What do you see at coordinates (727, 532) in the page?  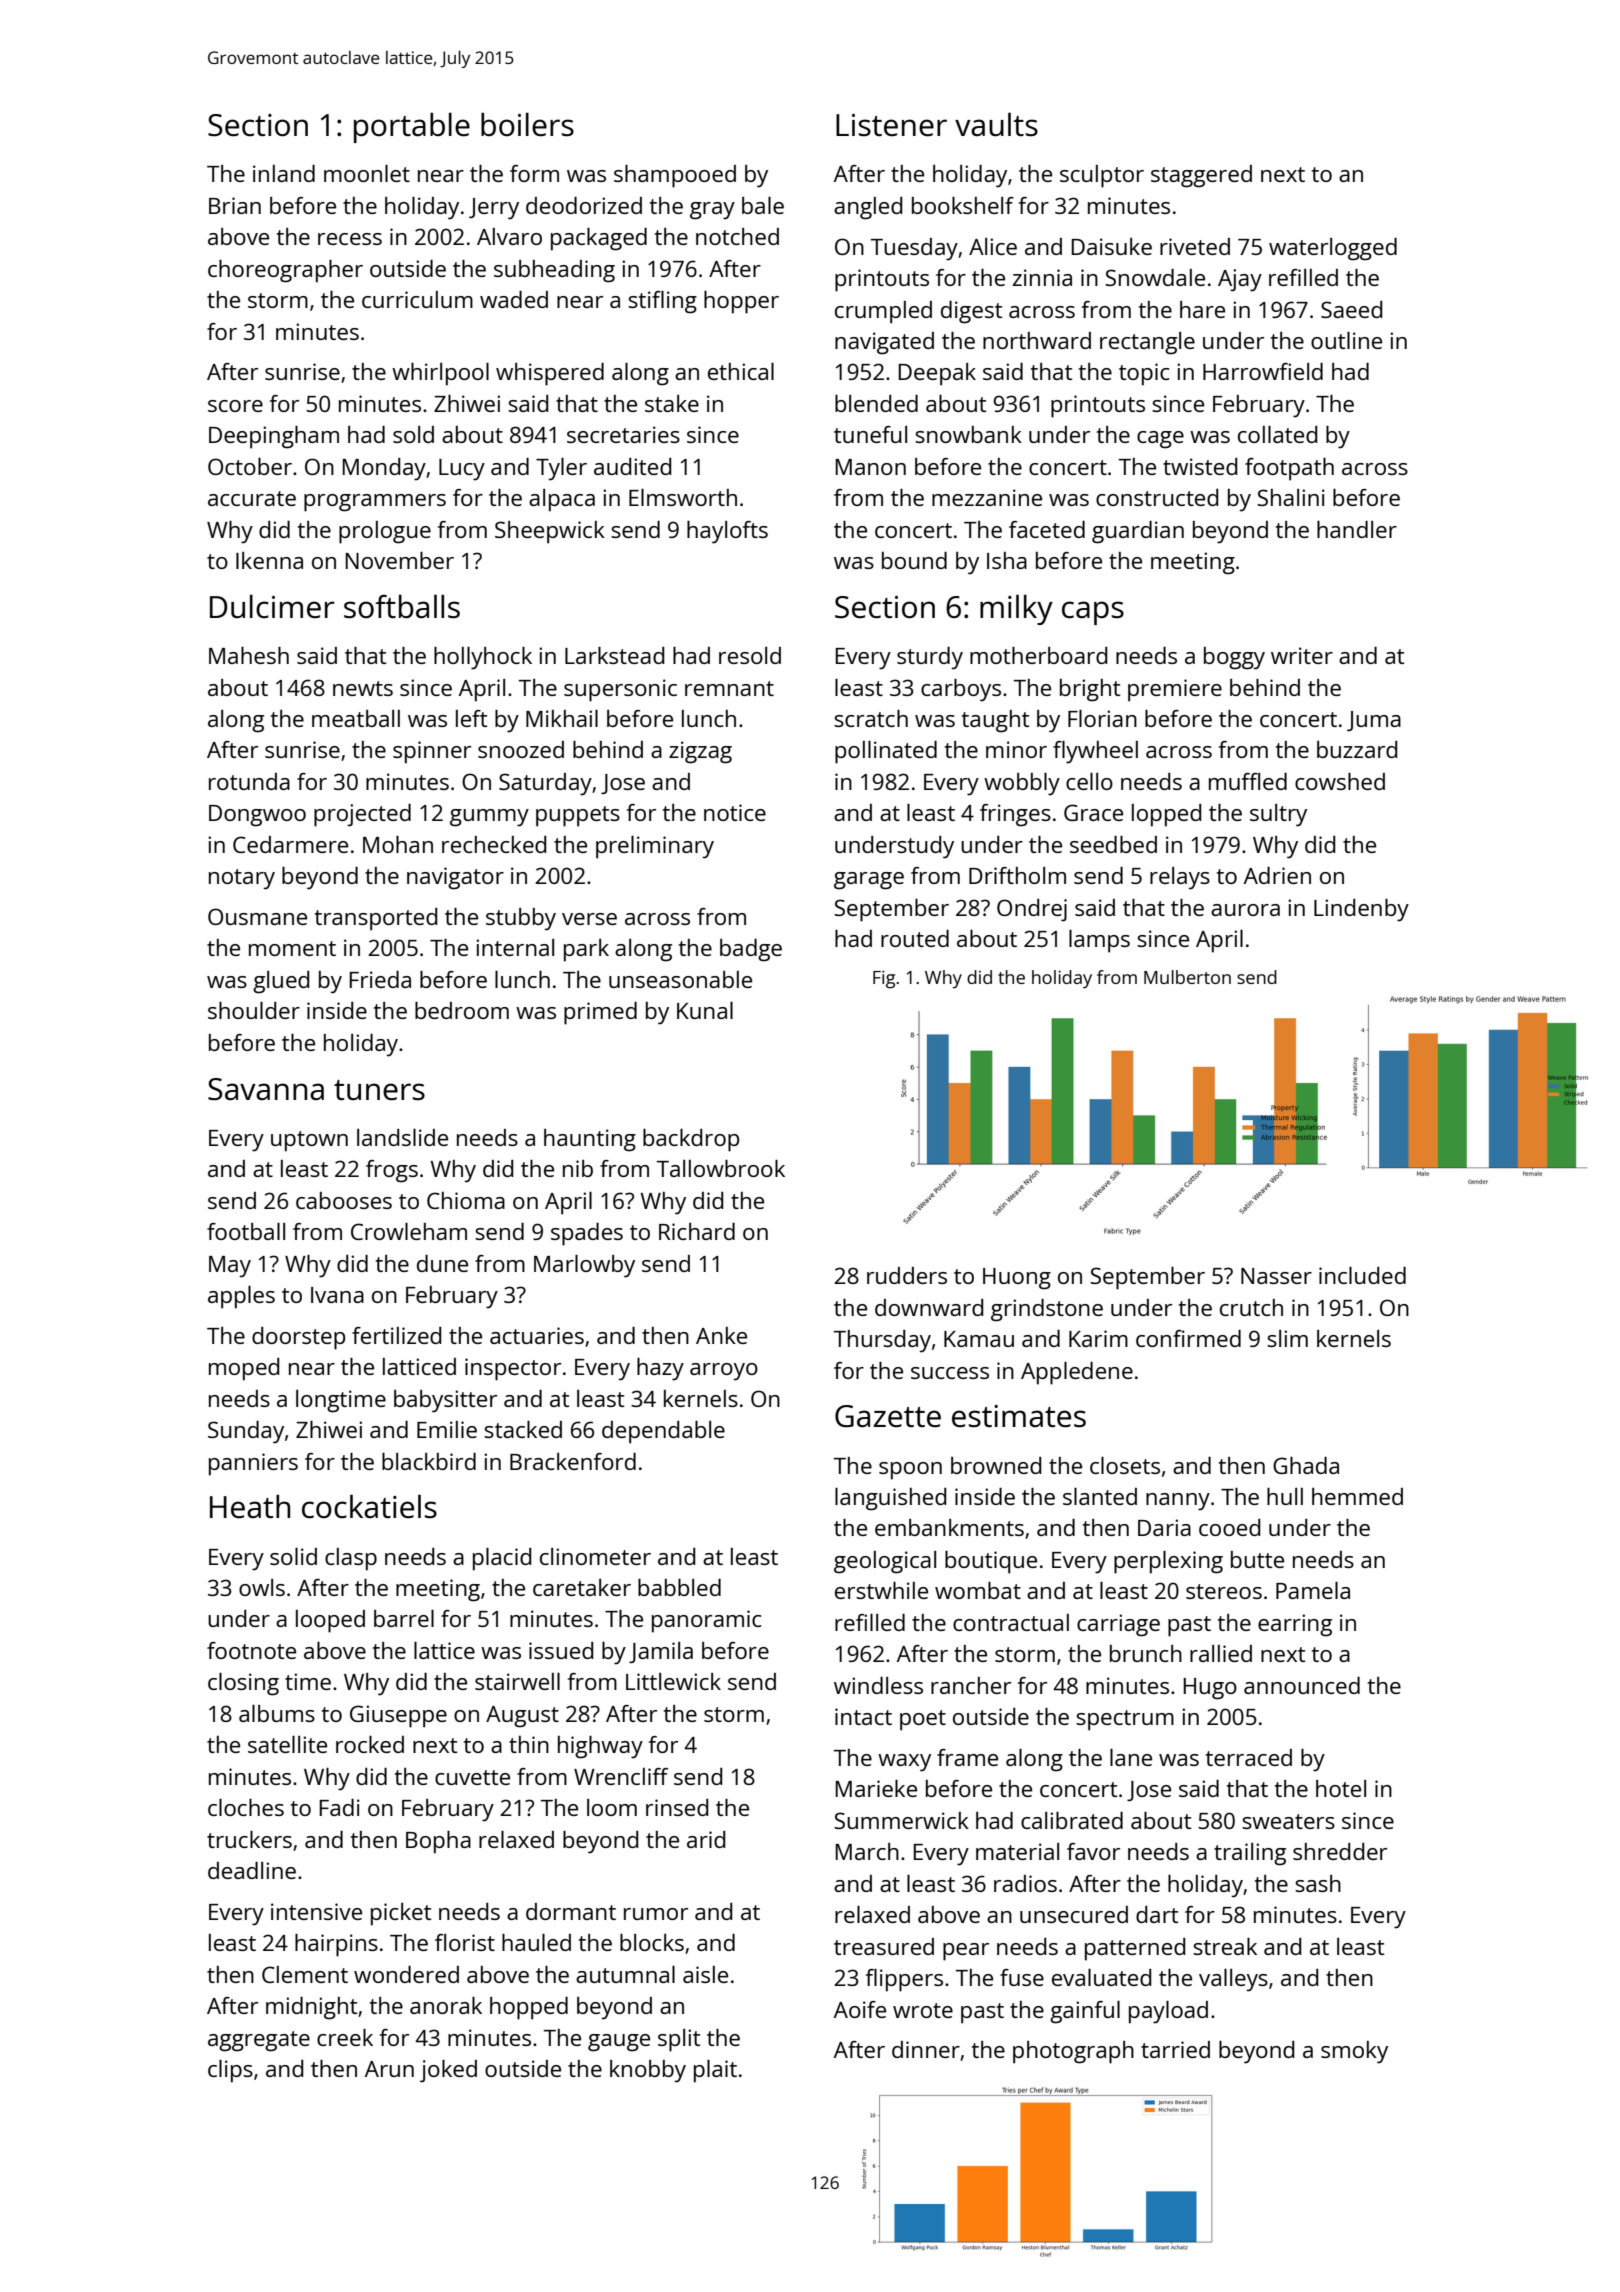 I see `haylofts` at bounding box center [727, 532].
